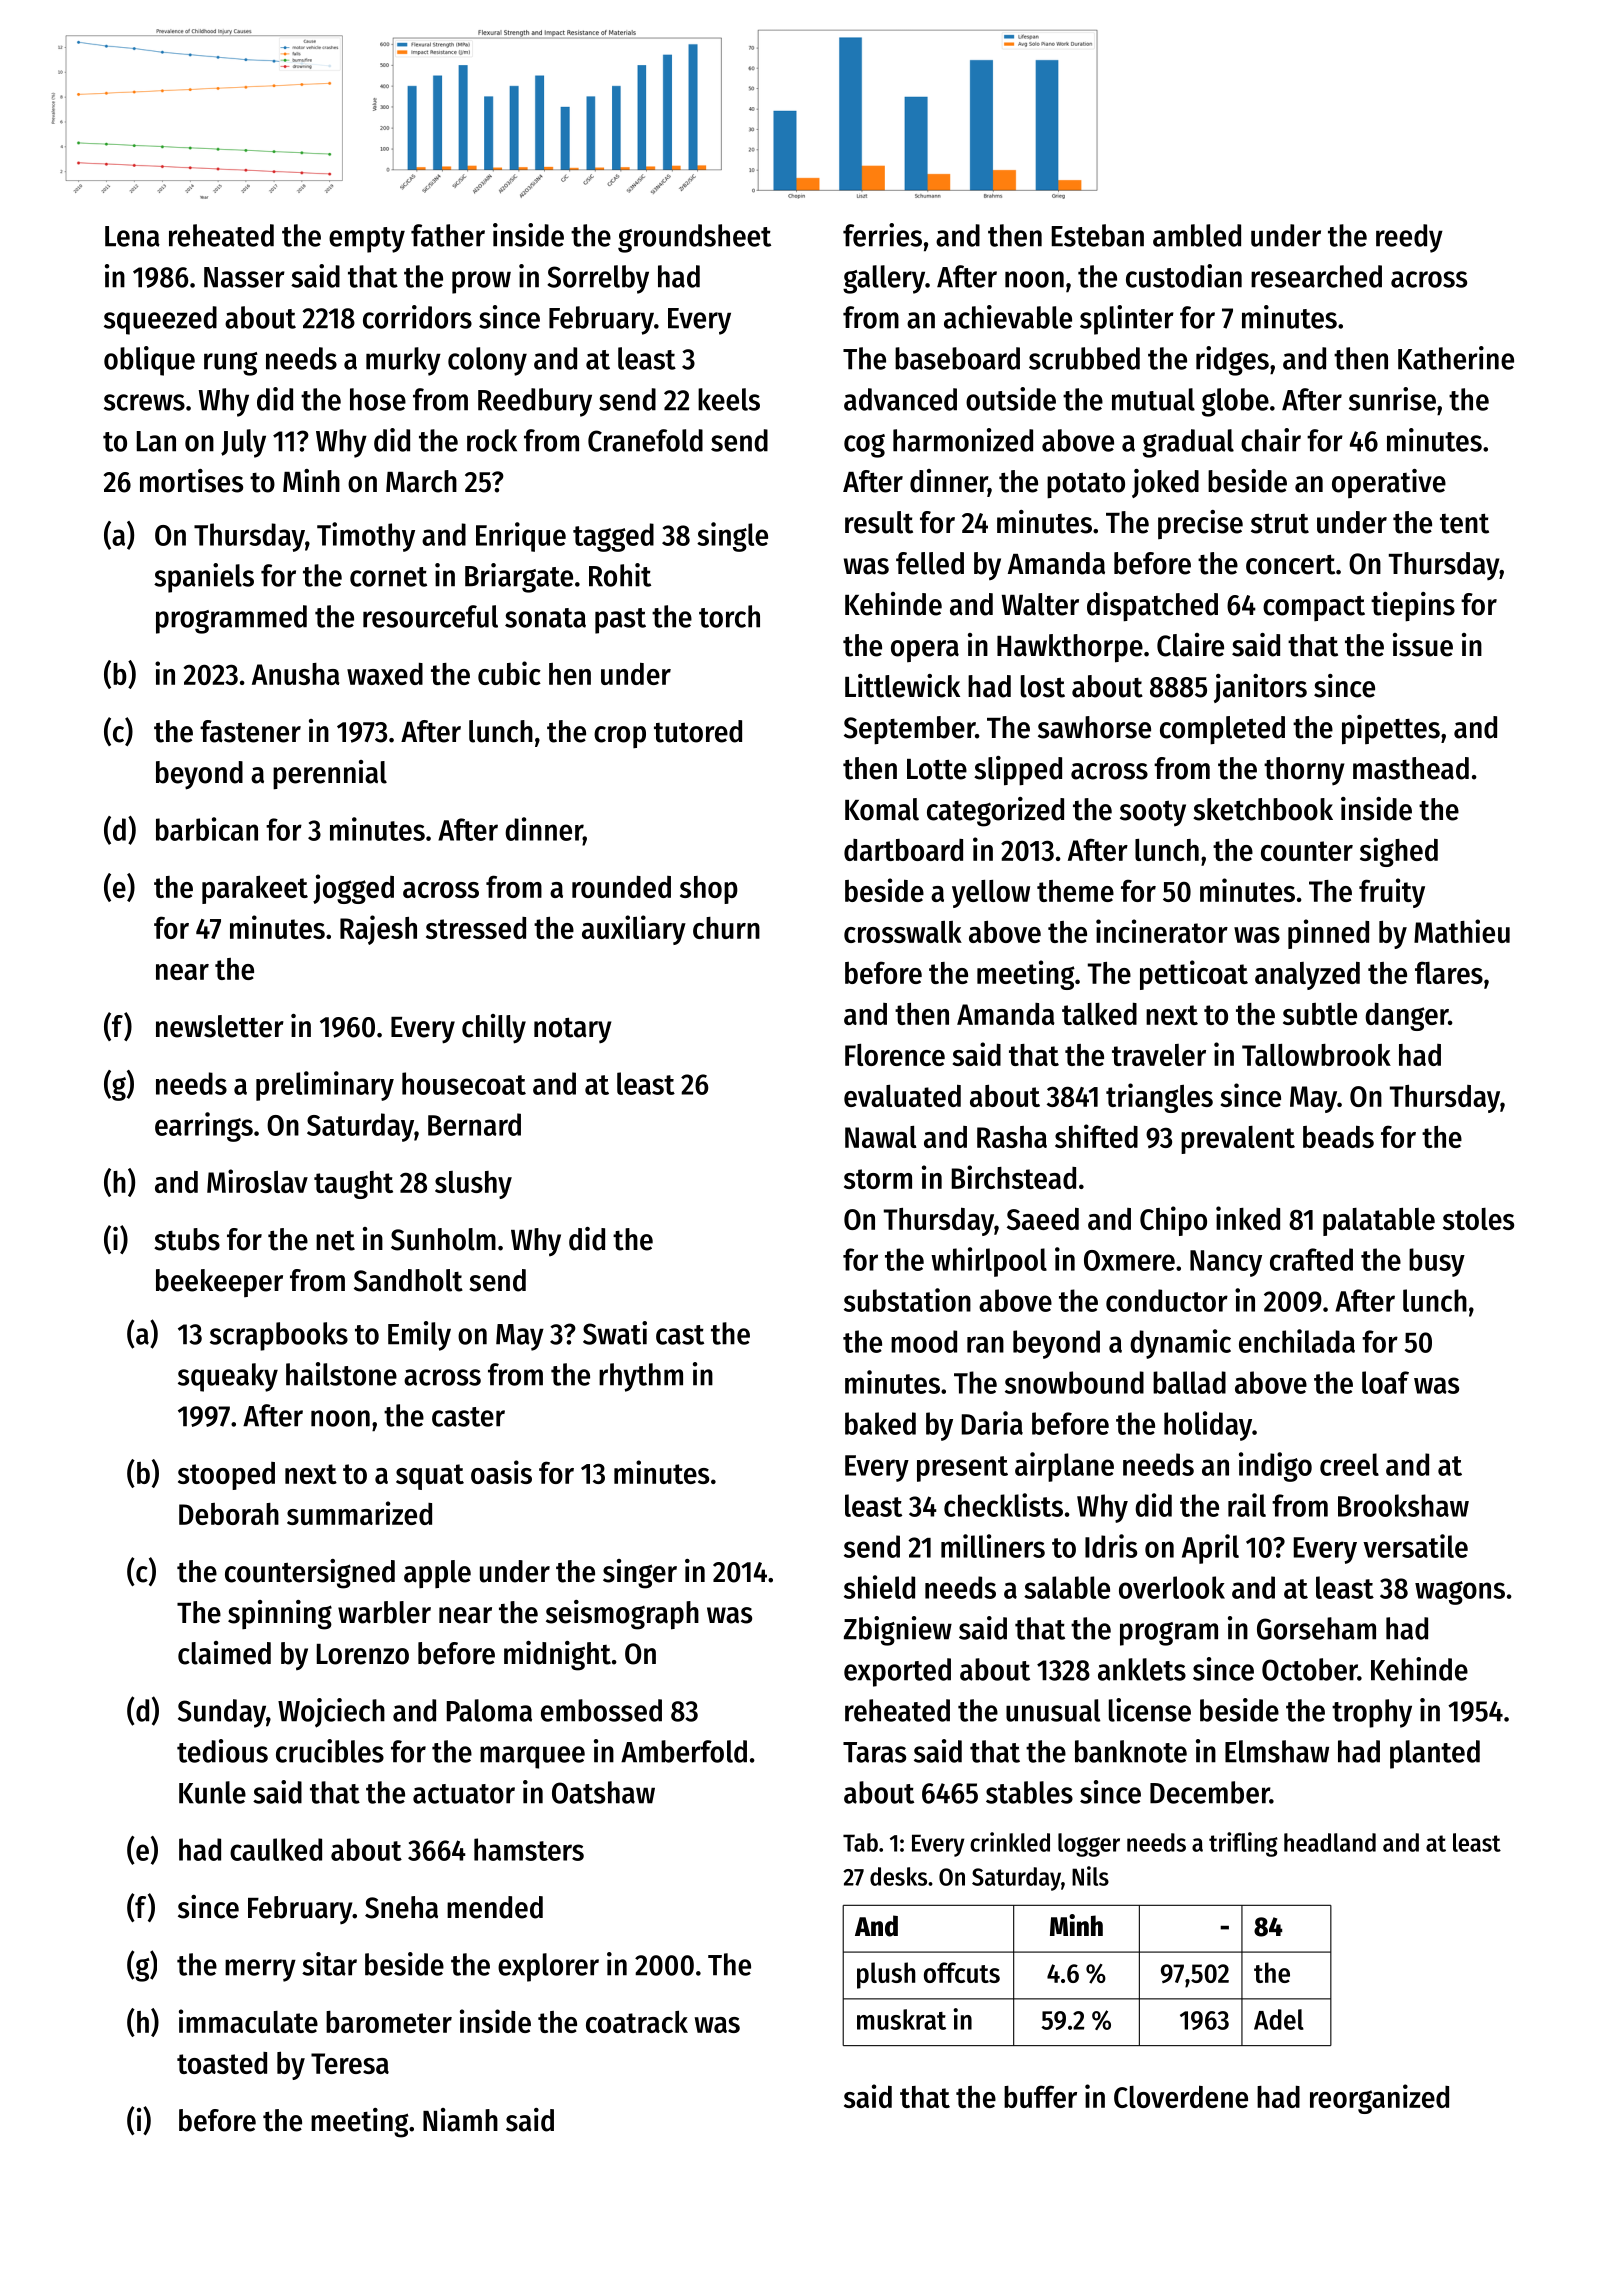  I want to click on offcuts, so click(962, 1972).
